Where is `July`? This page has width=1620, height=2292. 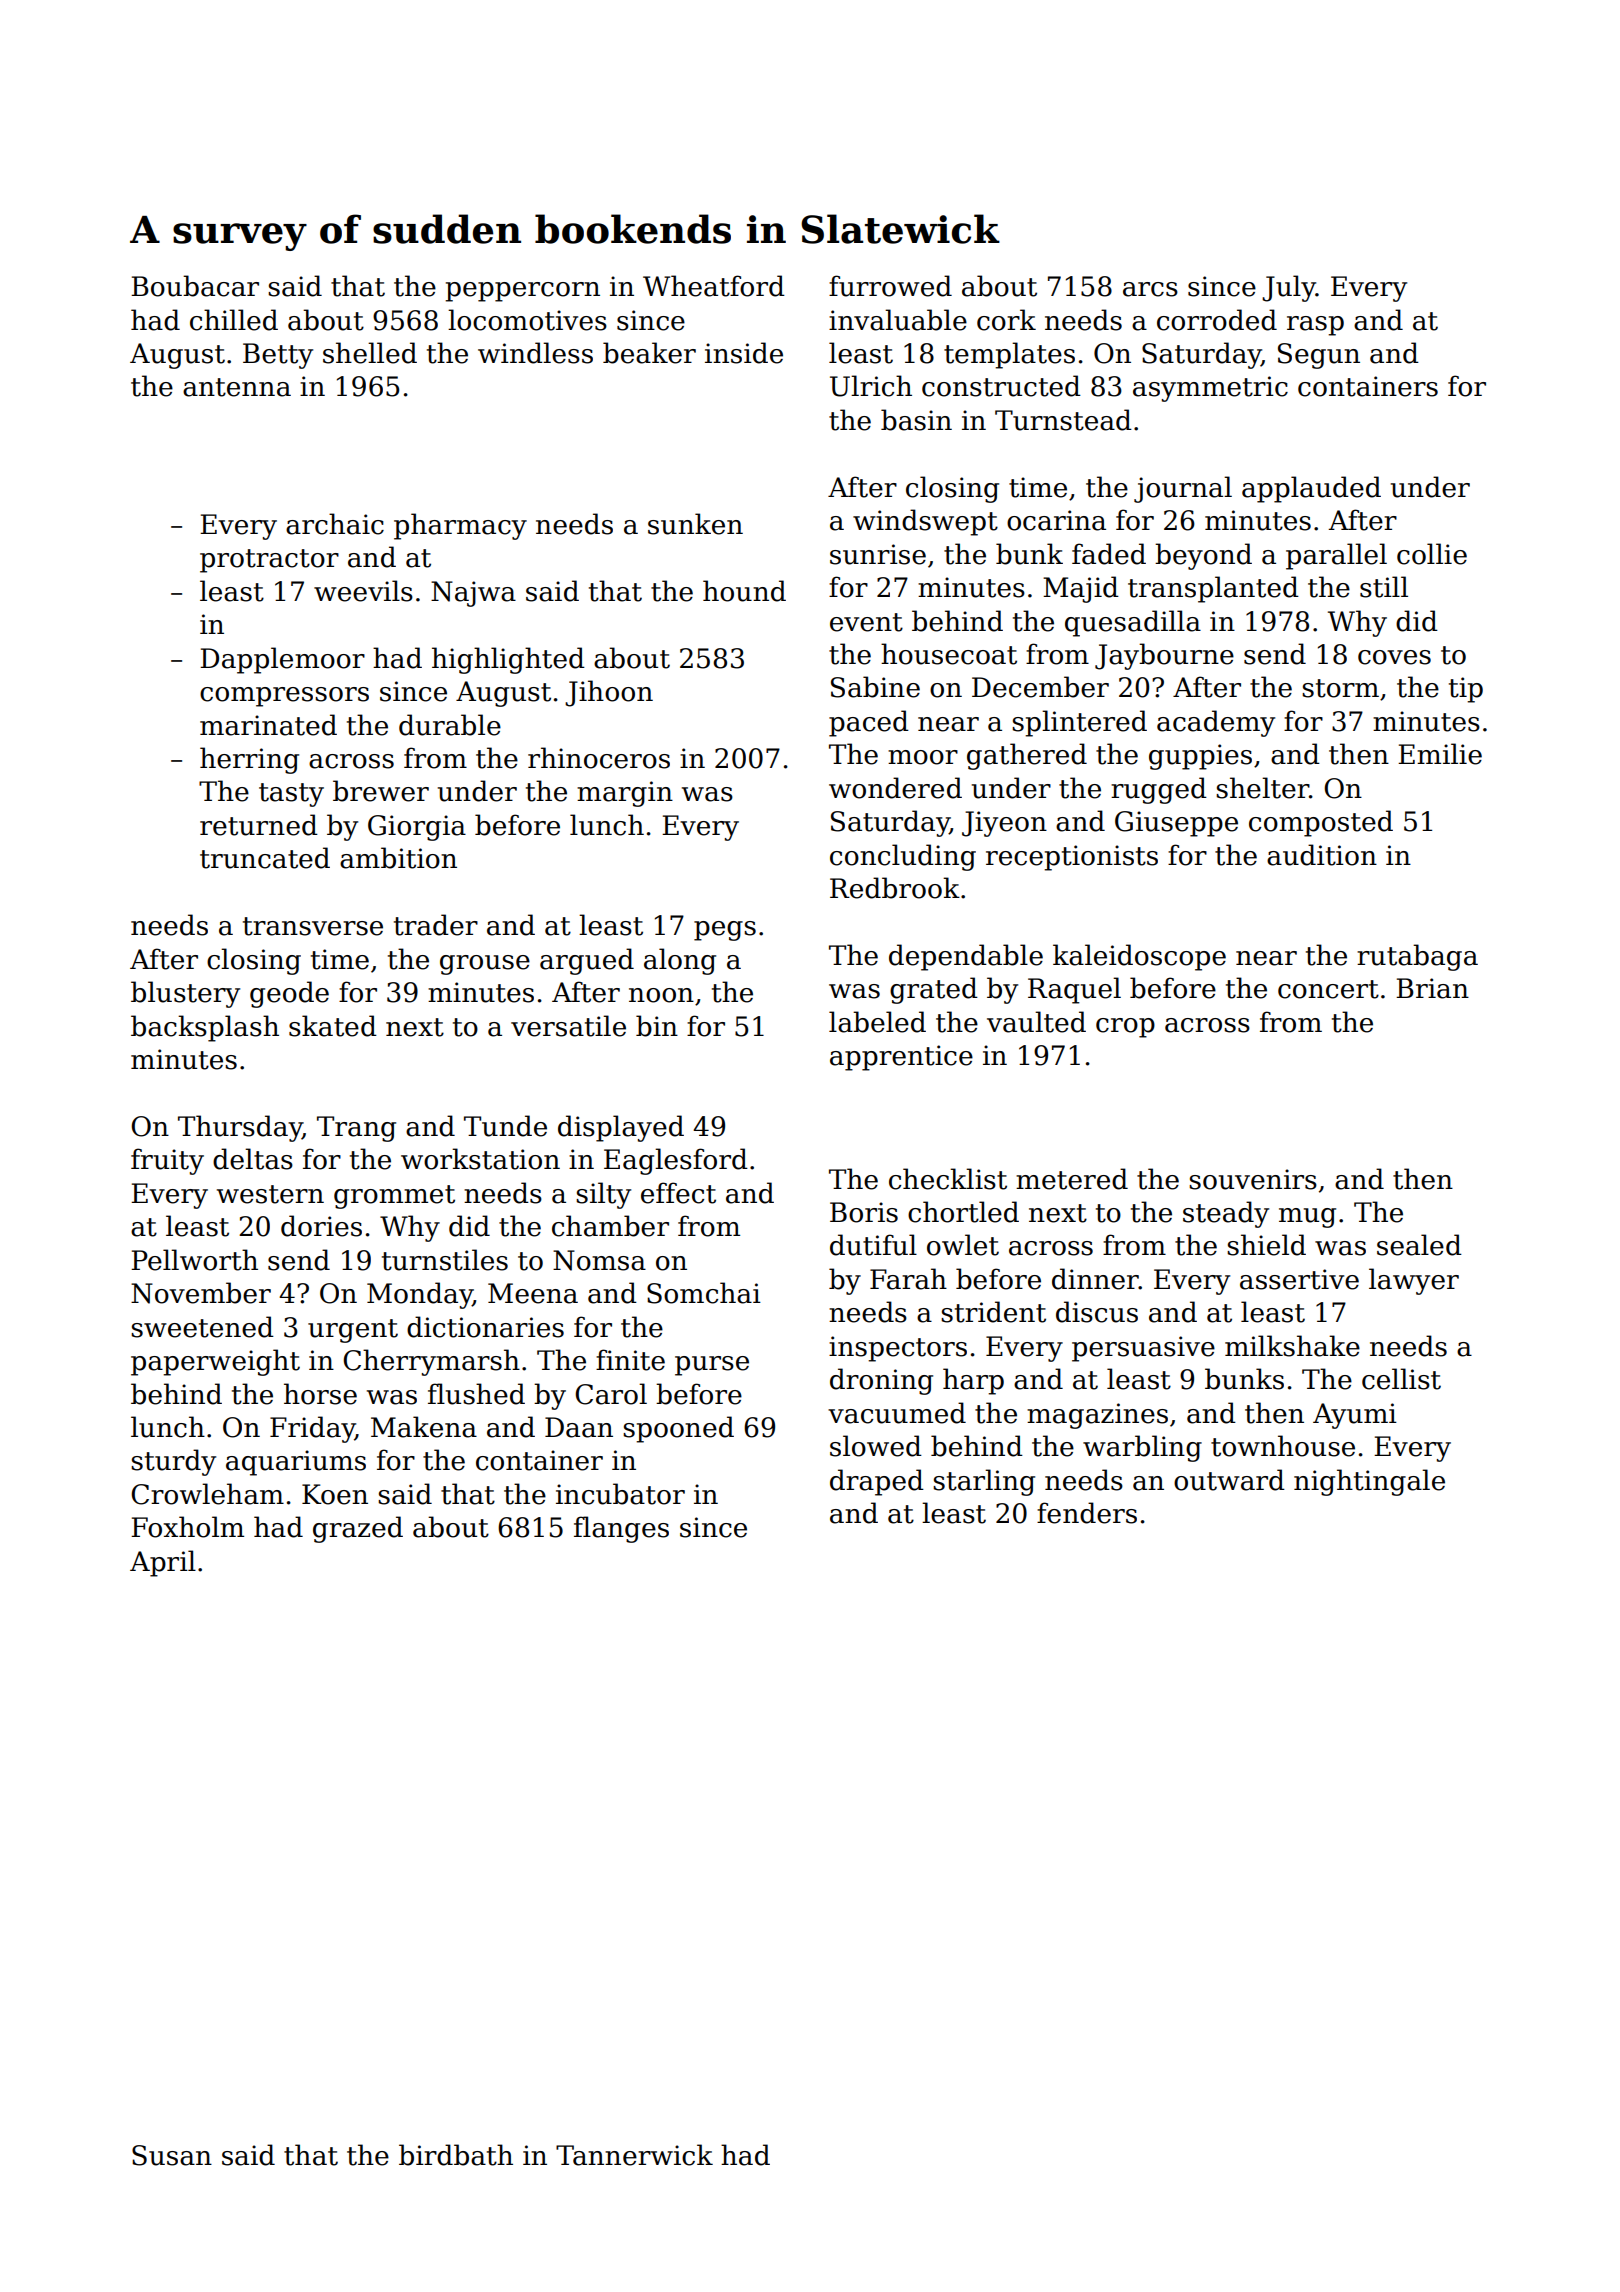
July is located at coordinates (1289, 288).
